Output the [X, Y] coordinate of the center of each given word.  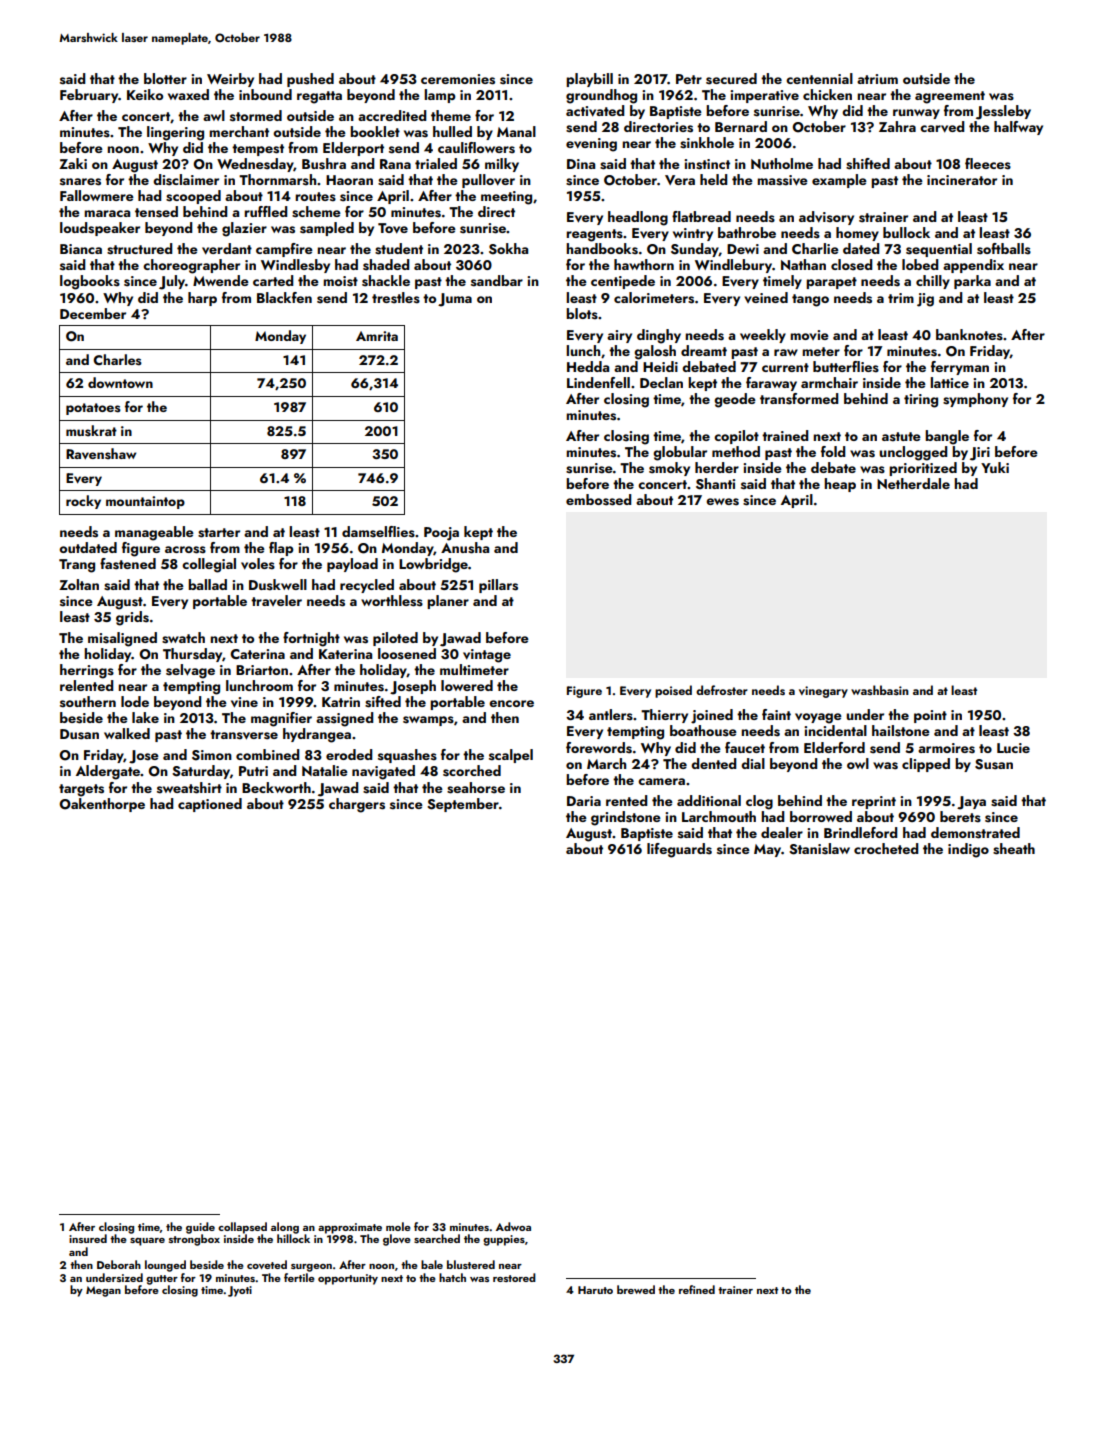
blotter [165, 78]
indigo [968, 850]
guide [200, 1228]
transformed [799, 399]
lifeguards [679, 850]
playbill [589, 80]
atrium [877, 79]
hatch [452, 1277]
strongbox [194, 1240]
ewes [722, 502]
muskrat [91, 431]
